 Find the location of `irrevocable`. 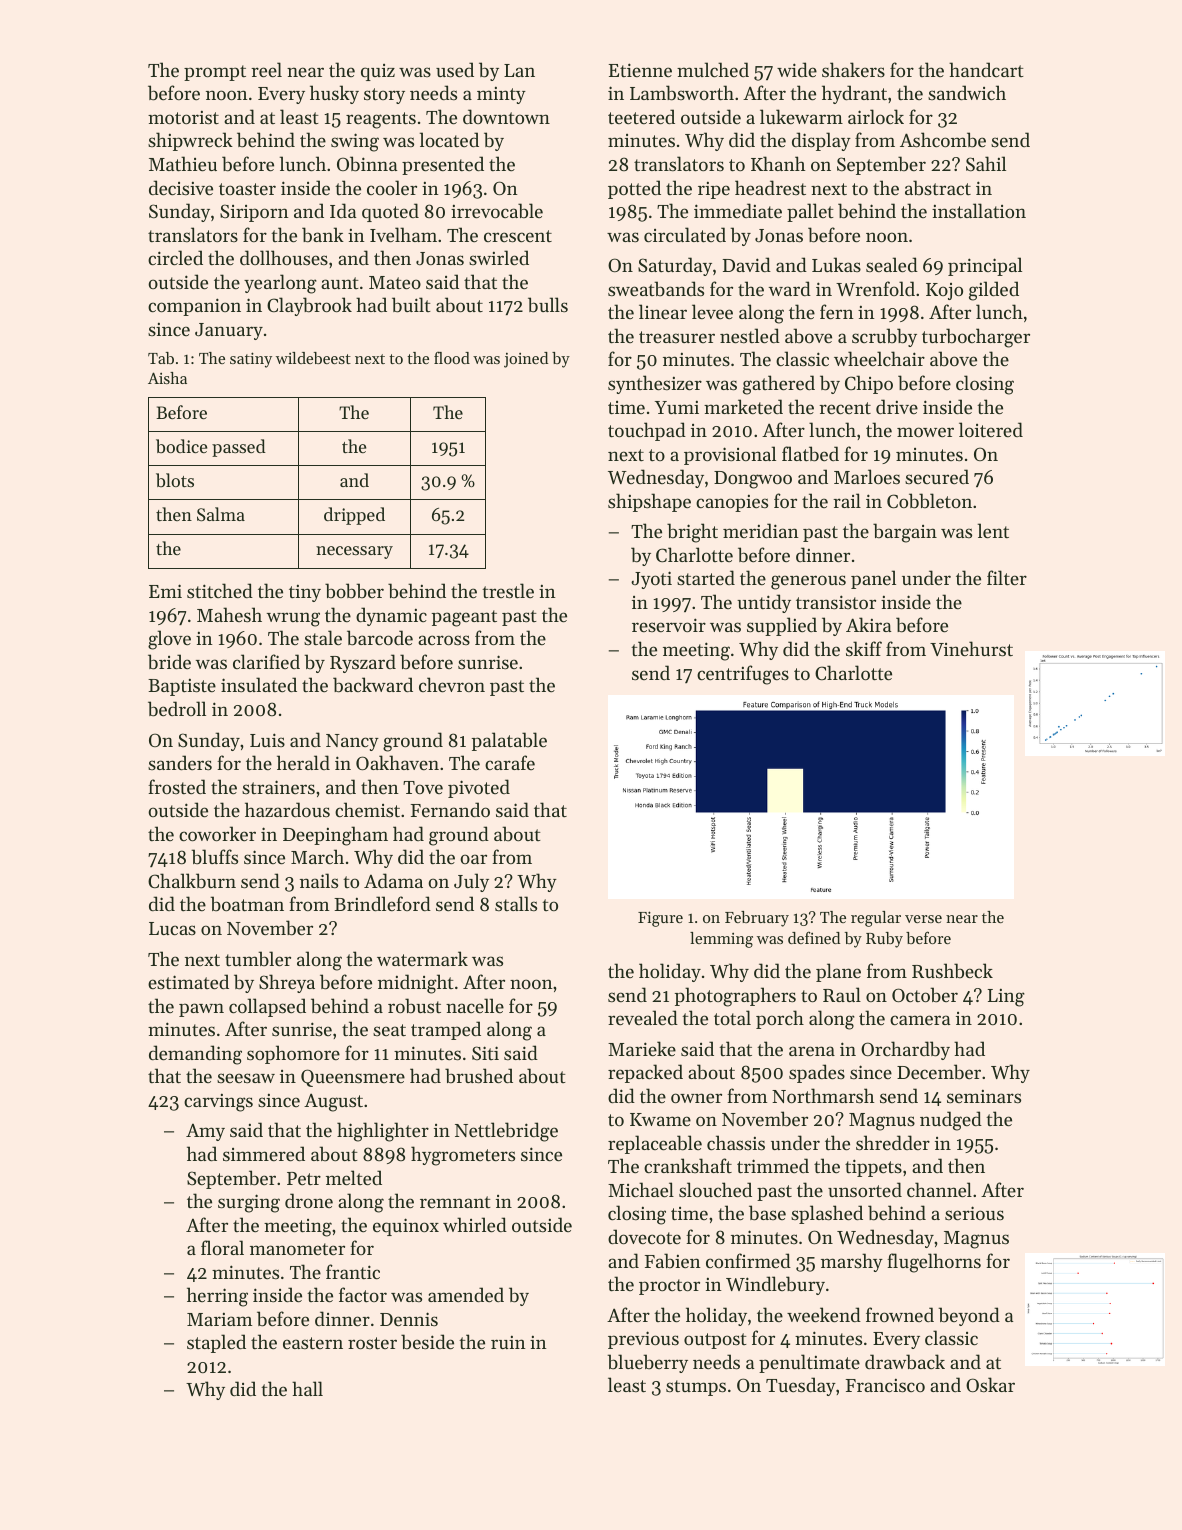

irrevocable is located at coordinates (497, 211).
